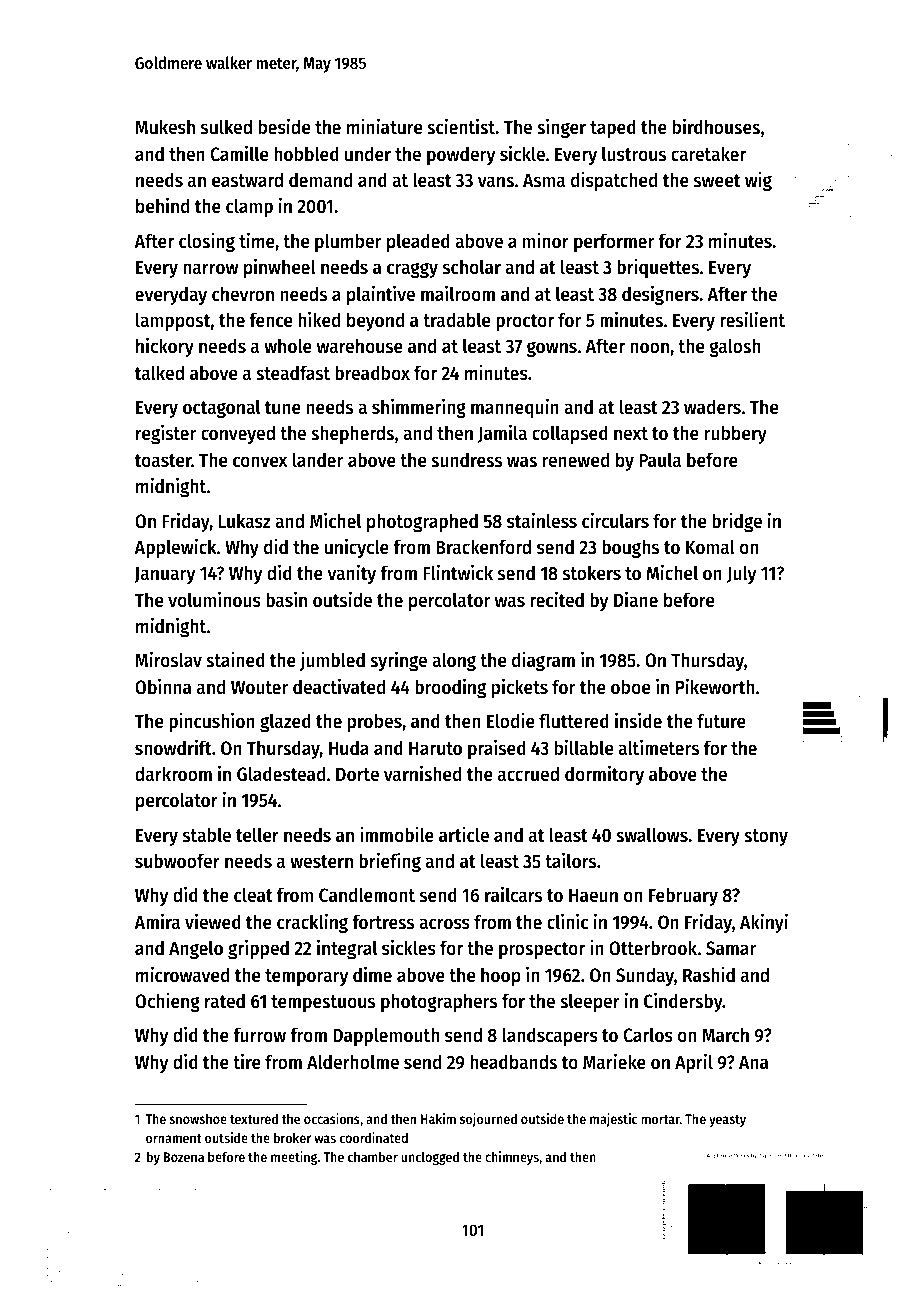 The width and height of the page is (924, 1311). I want to click on renewed, so click(576, 460).
